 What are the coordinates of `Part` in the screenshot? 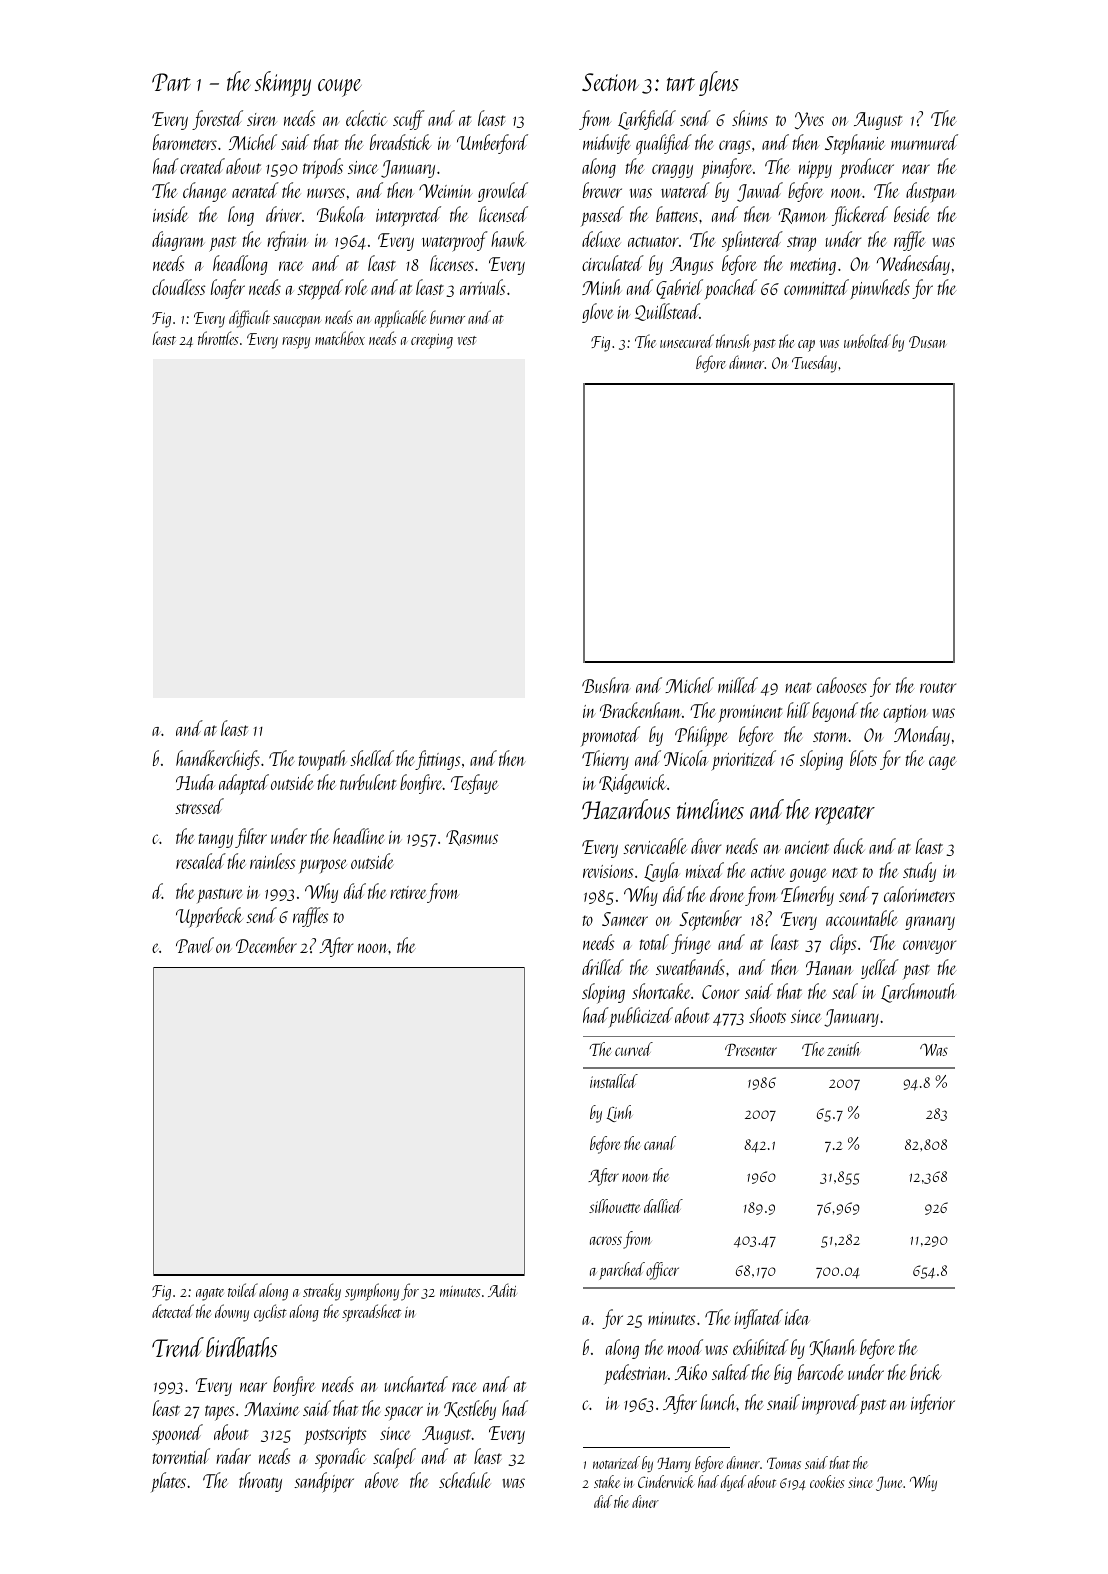 It's located at (171, 82).
